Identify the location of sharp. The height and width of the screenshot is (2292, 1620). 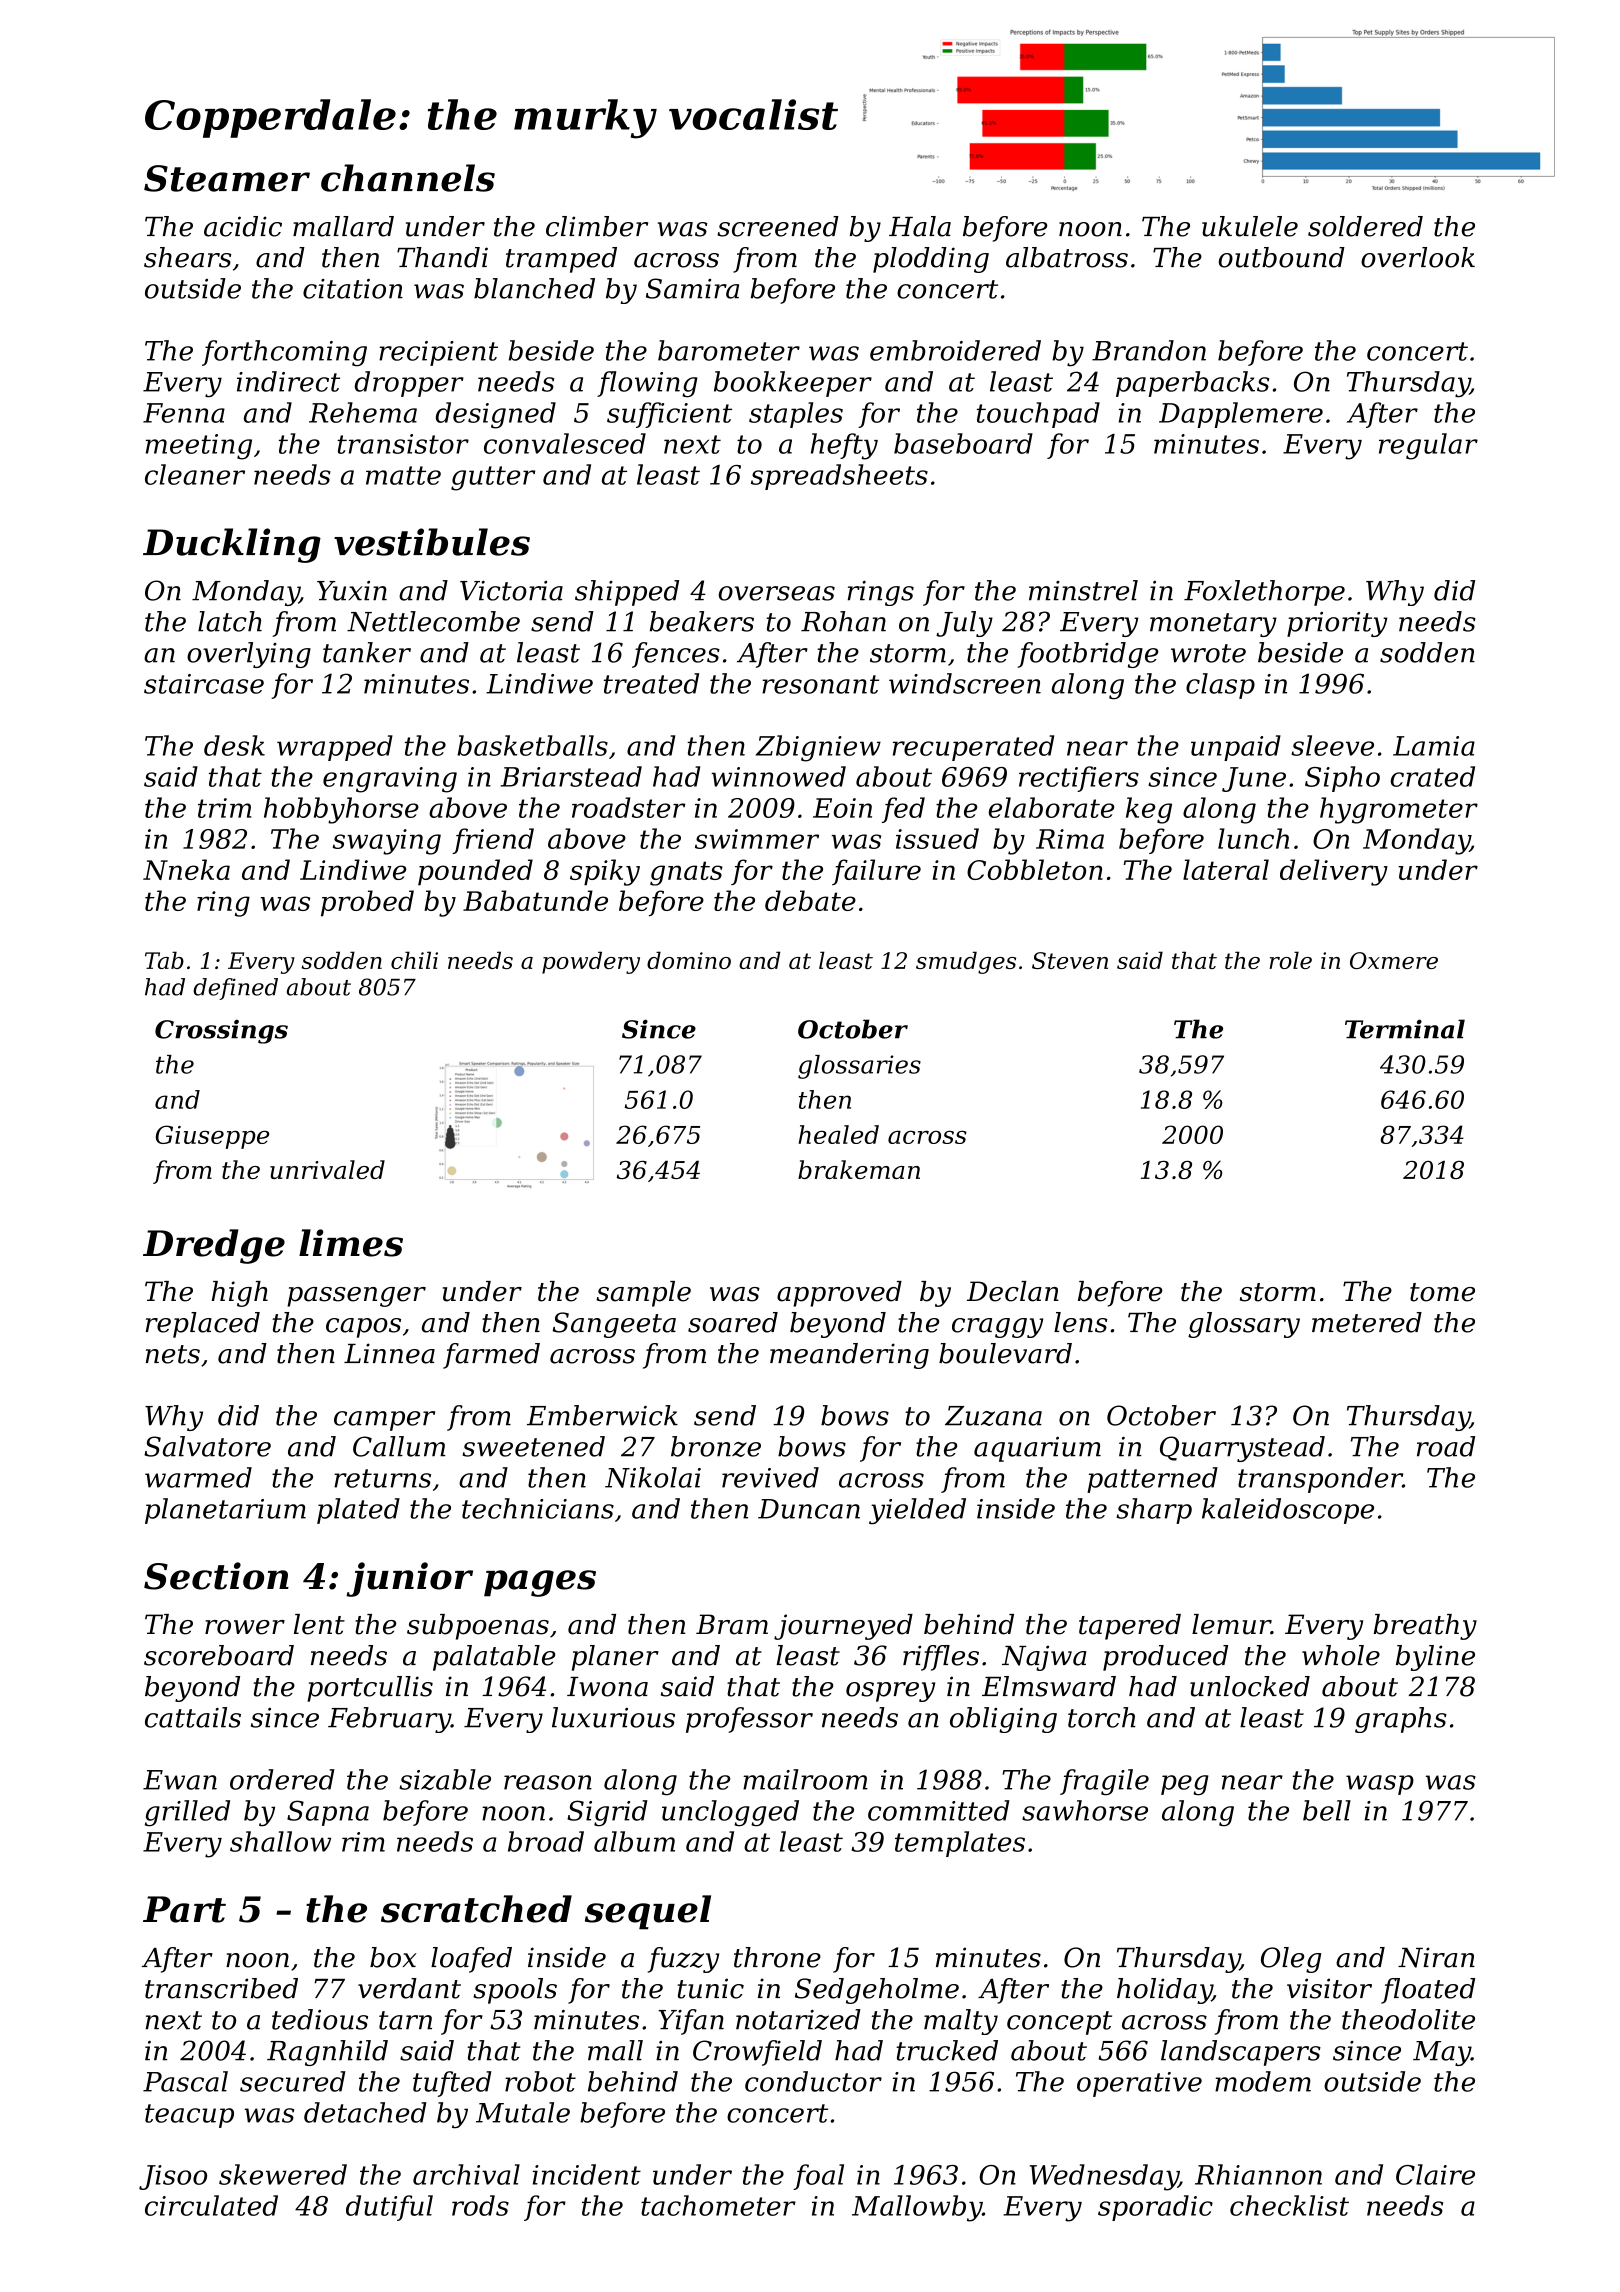
(1154, 1511).
